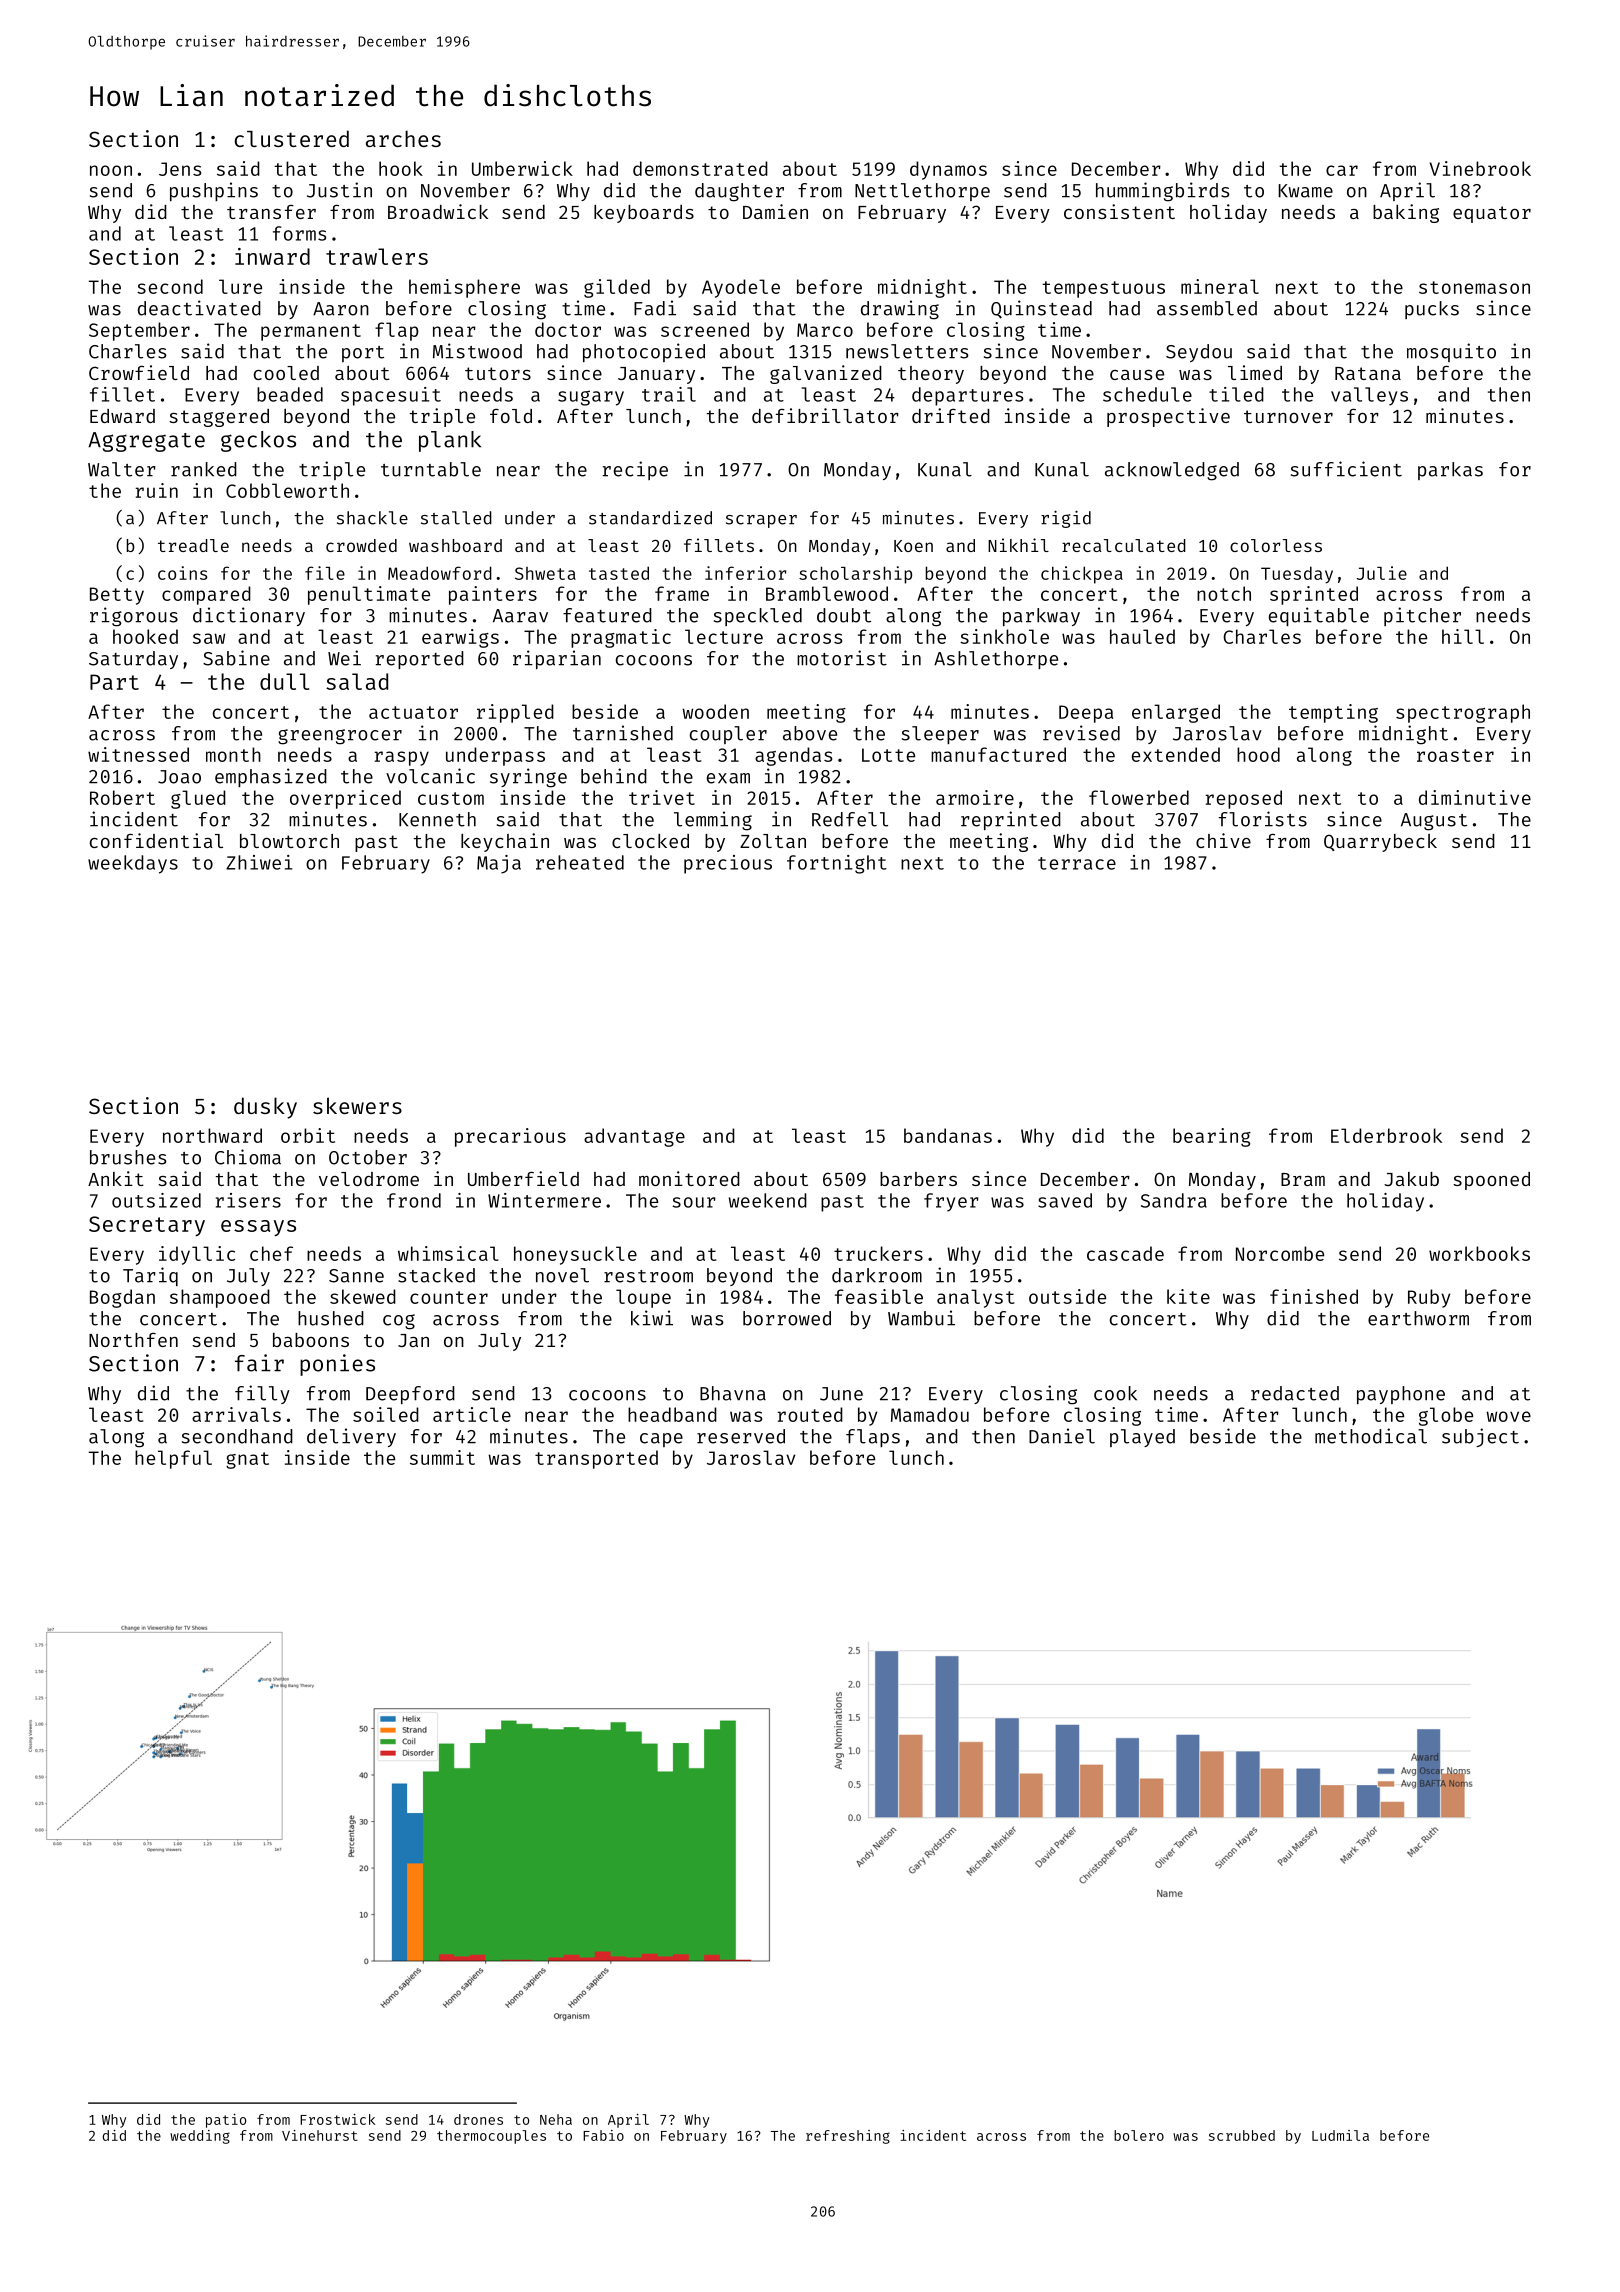  Describe the element at coordinates (173, 1459) in the screenshot. I see `helpful` at that location.
